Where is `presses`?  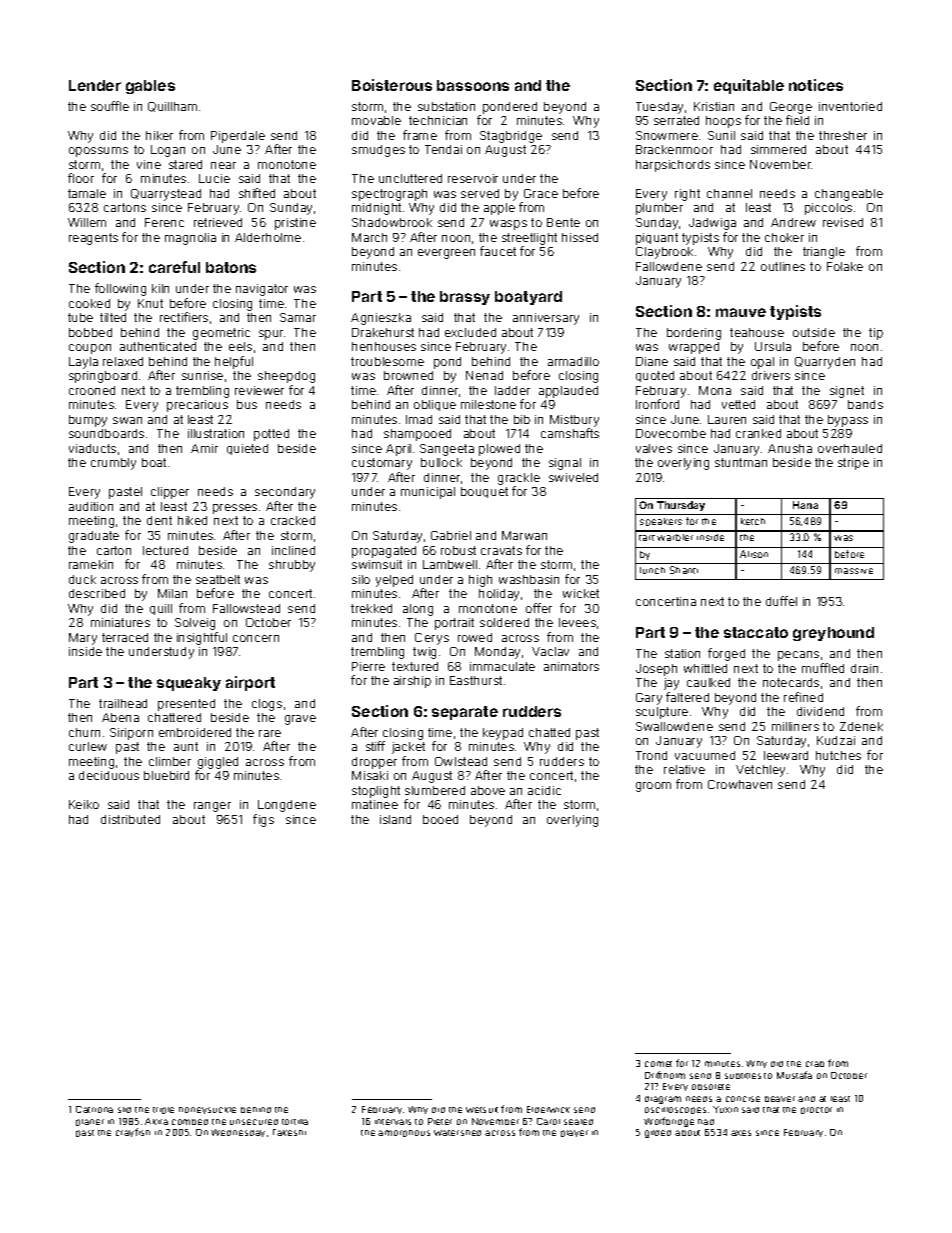 presses is located at coordinates (235, 509).
